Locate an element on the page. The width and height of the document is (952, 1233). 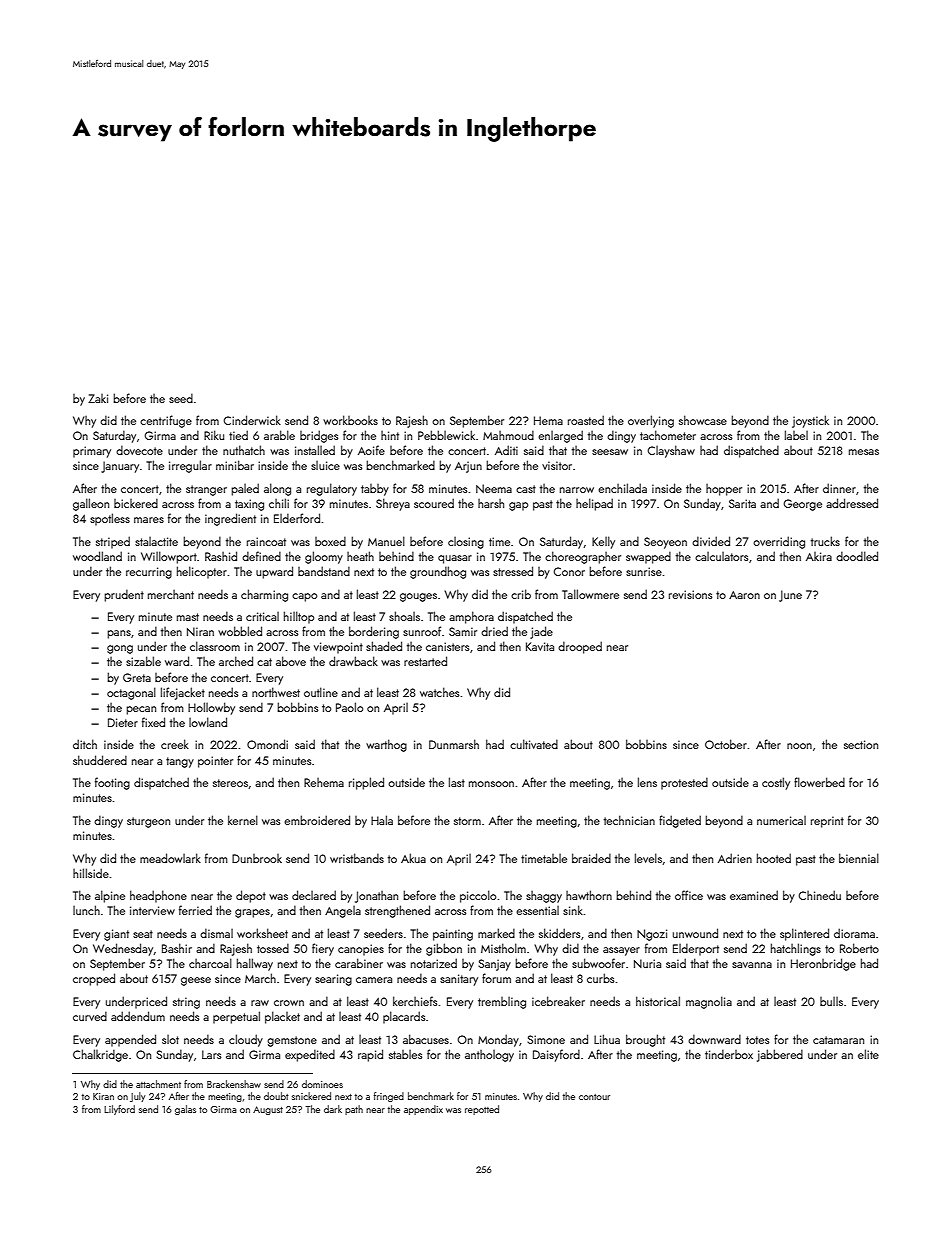
divided is located at coordinates (711, 541).
